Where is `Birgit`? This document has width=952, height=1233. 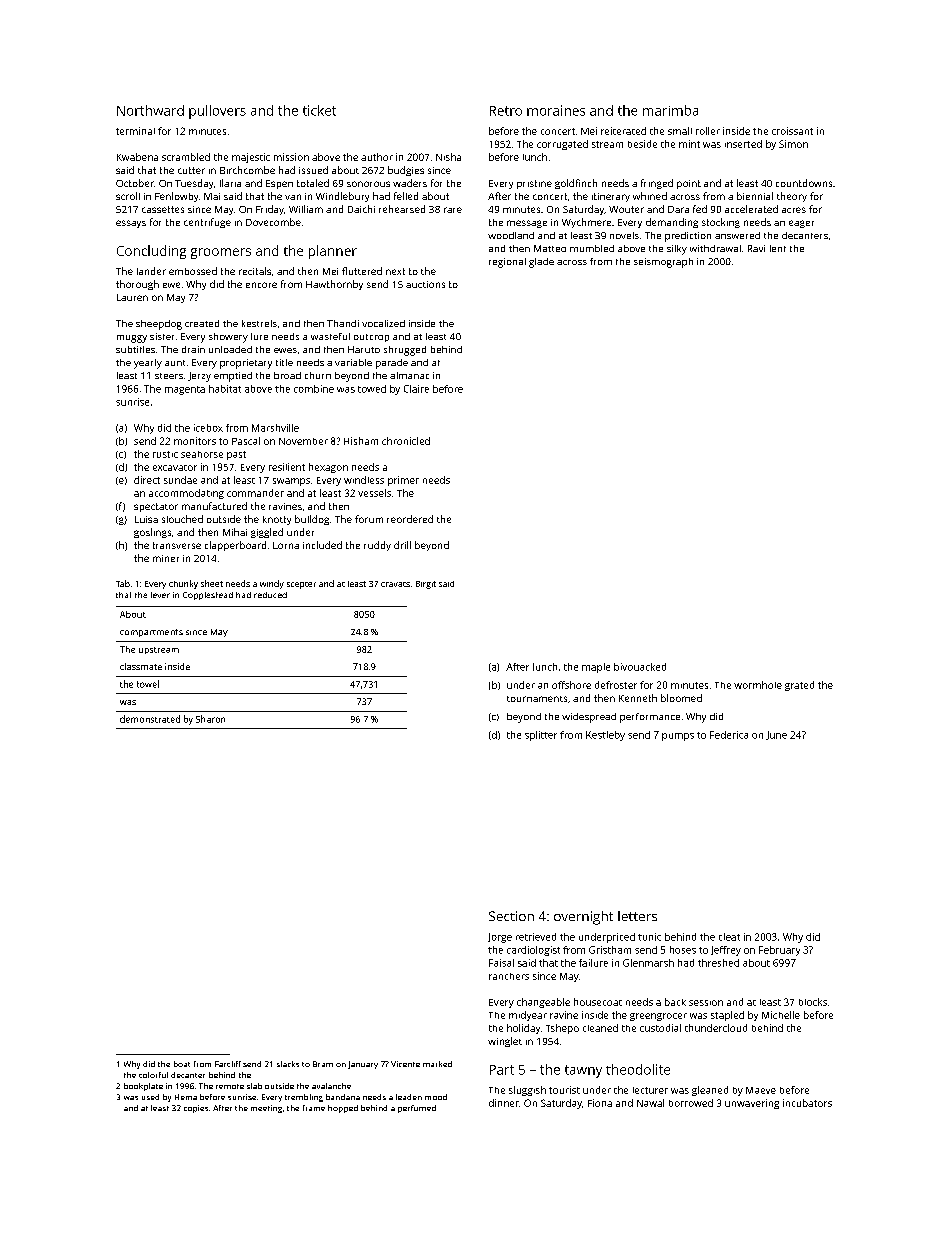
Birgit is located at coordinates (426, 585).
